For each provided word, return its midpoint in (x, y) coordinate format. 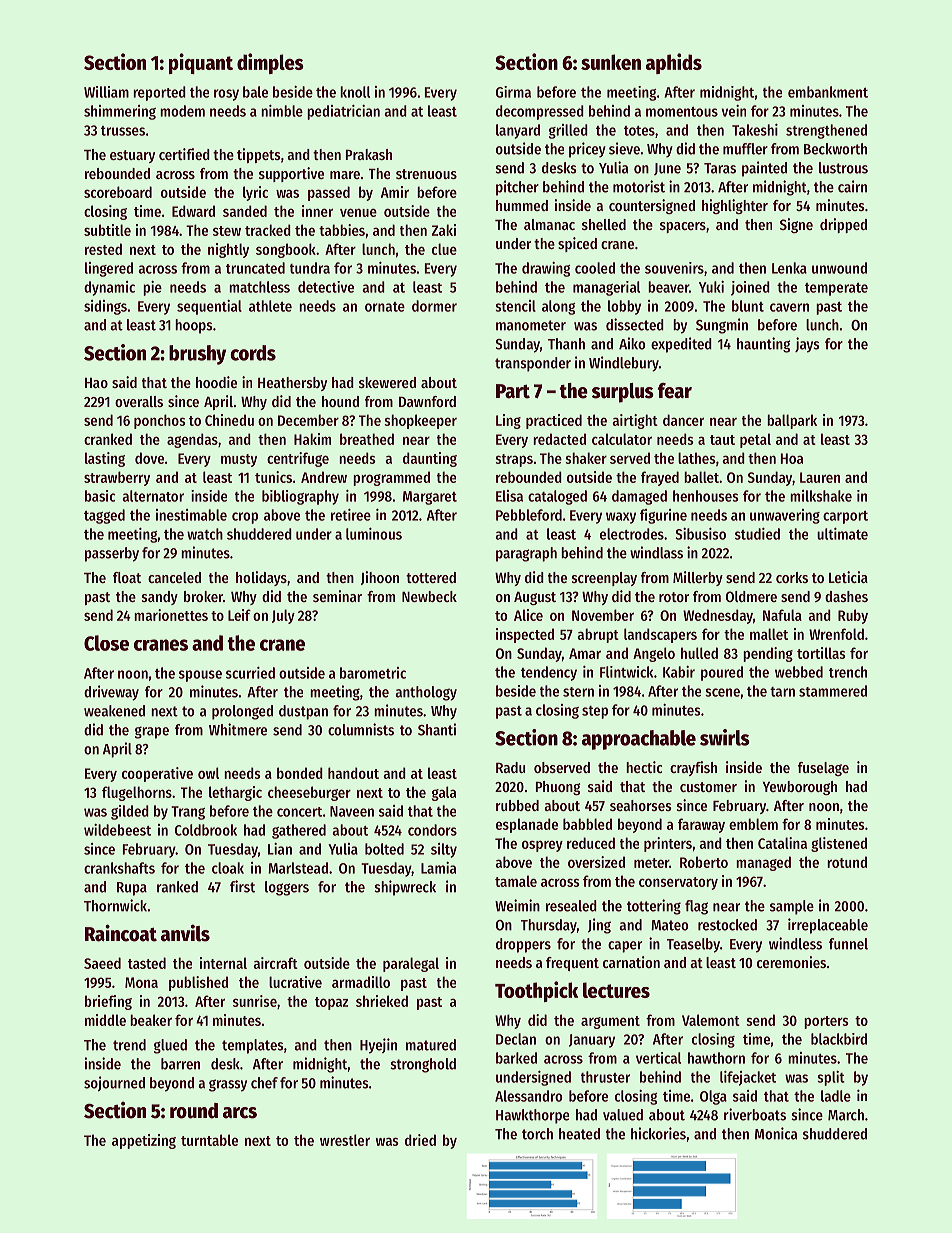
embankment (828, 92)
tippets (259, 155)
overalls (139, 401)
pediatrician (343, 112)
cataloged (557, 497)
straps (514, 460)
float (127, 577)
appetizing (144, 1141)
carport (845, 517)
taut (722, 440)
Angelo (654, 654)
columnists (361, 729)
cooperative (157, 774)
